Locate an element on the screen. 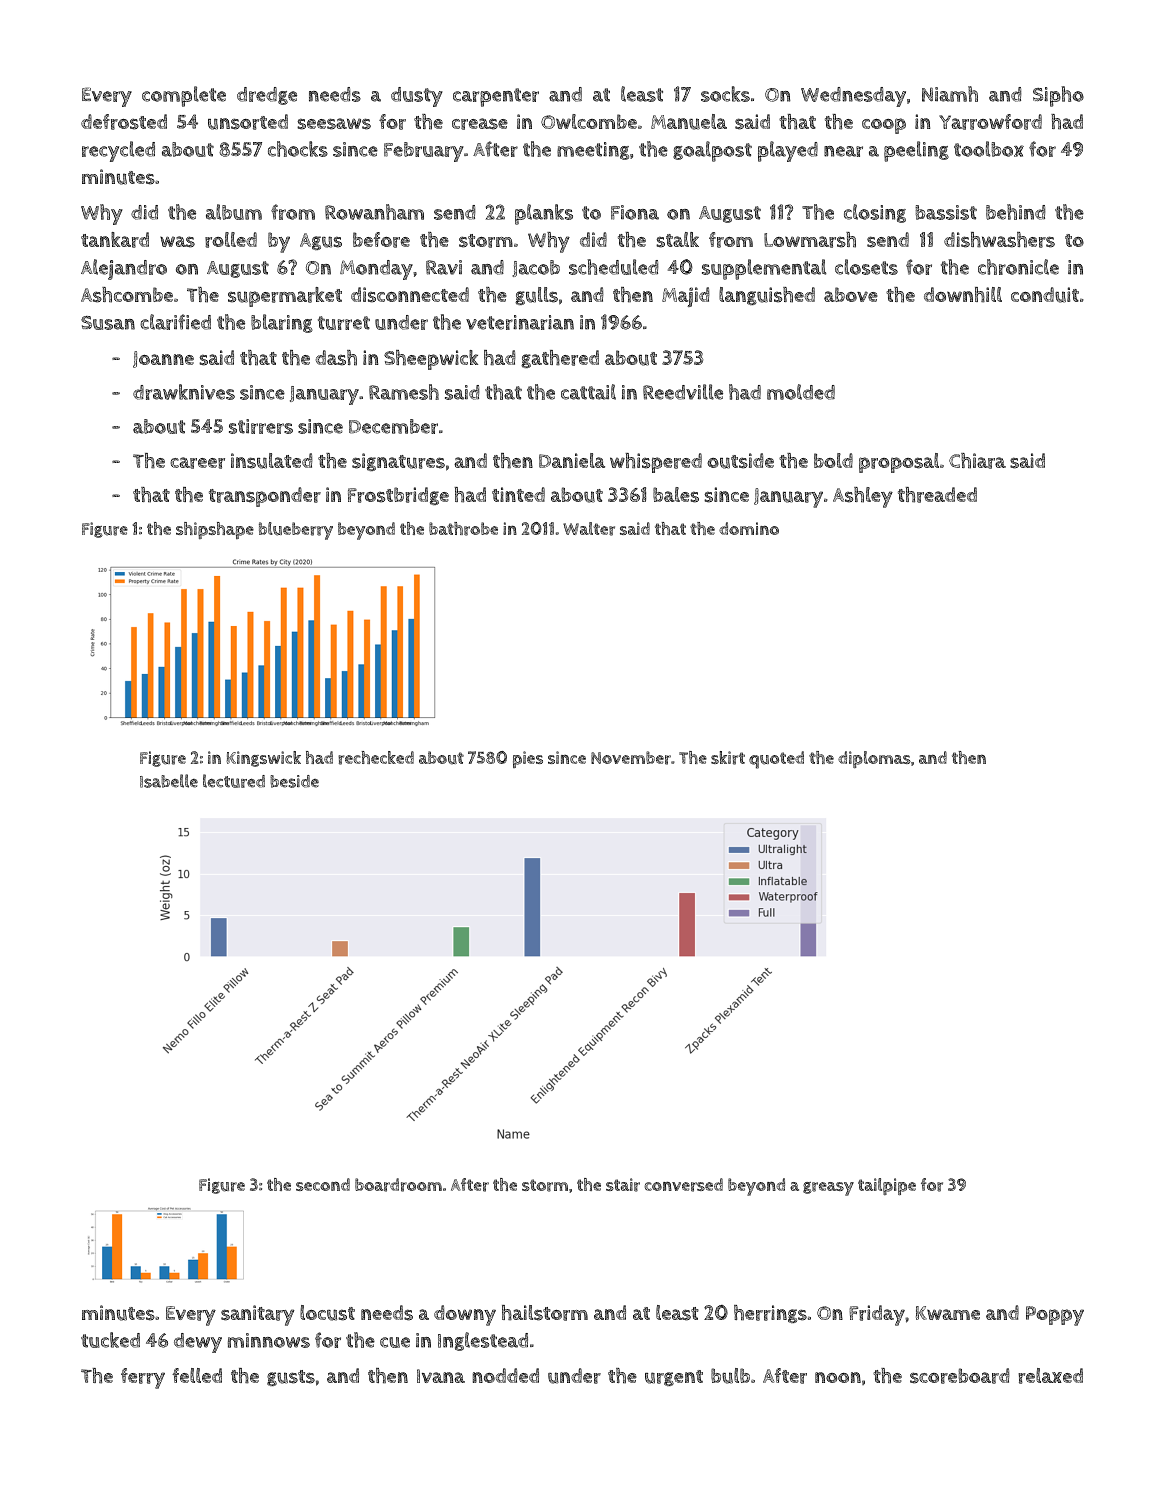 This screenshot has height=1508, width=1165. diplomas is located at coordinates (874, 759).
